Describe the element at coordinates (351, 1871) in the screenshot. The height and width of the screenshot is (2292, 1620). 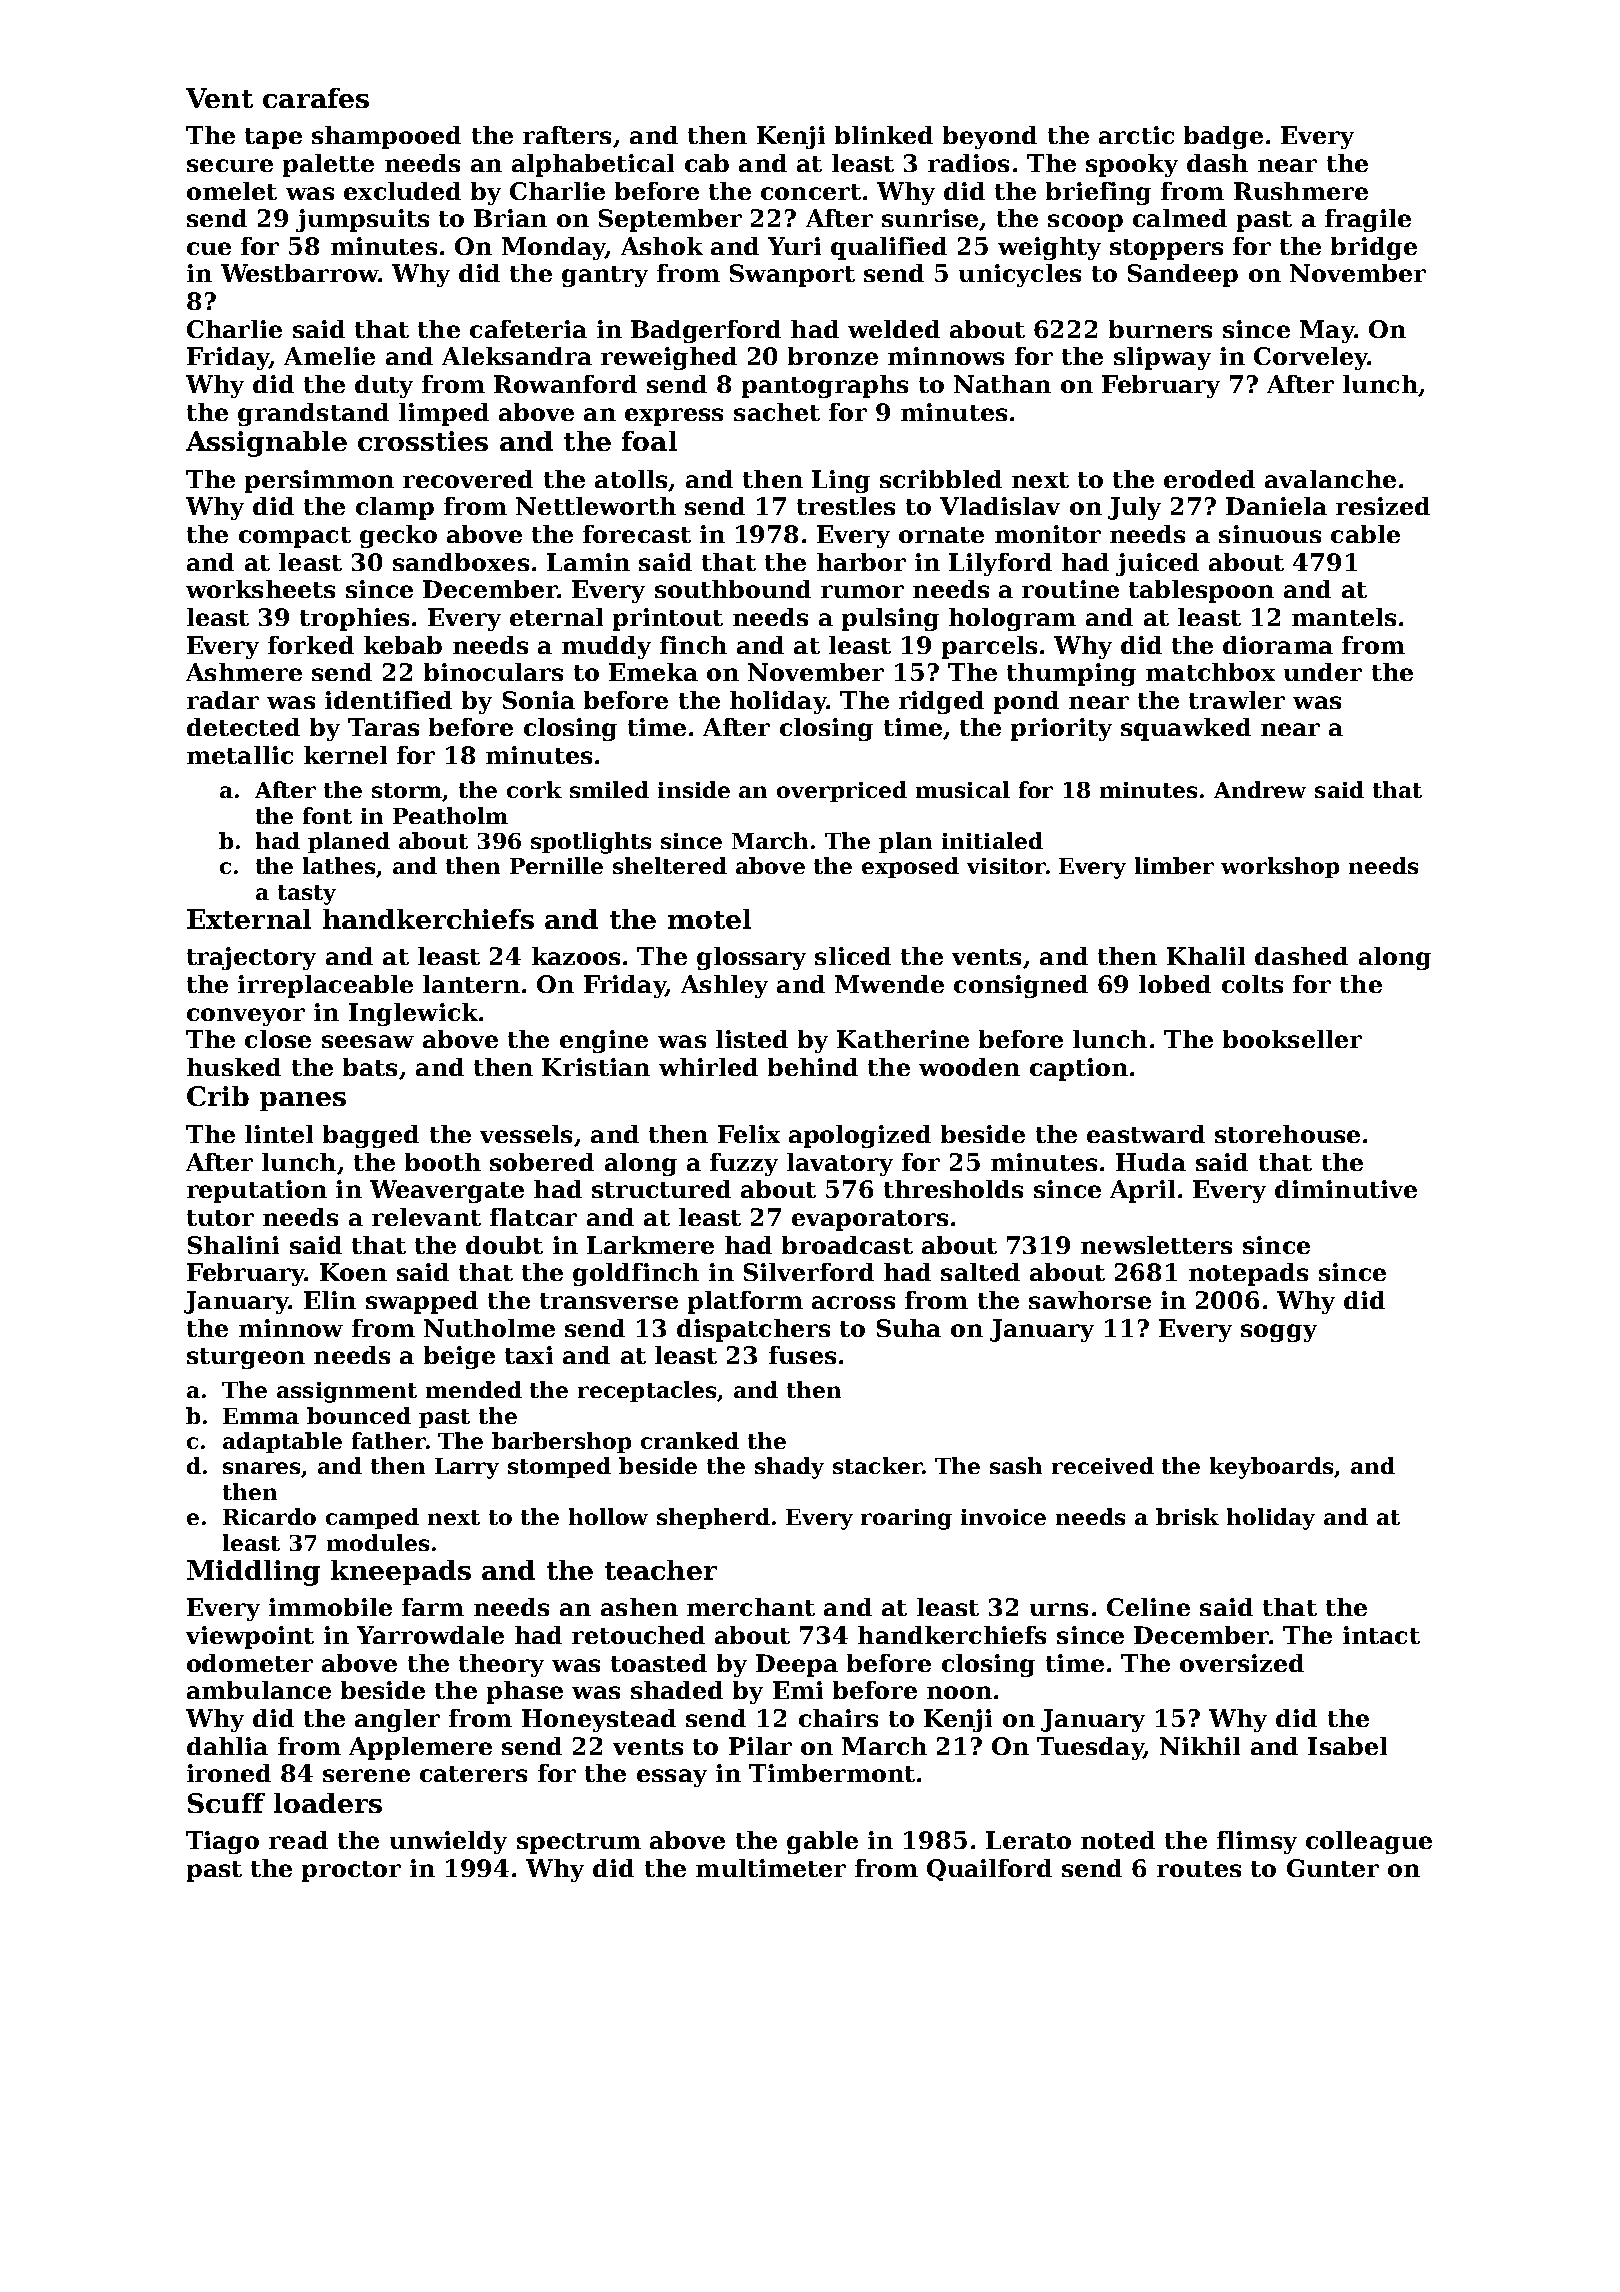
I see `proctor` at that location.
